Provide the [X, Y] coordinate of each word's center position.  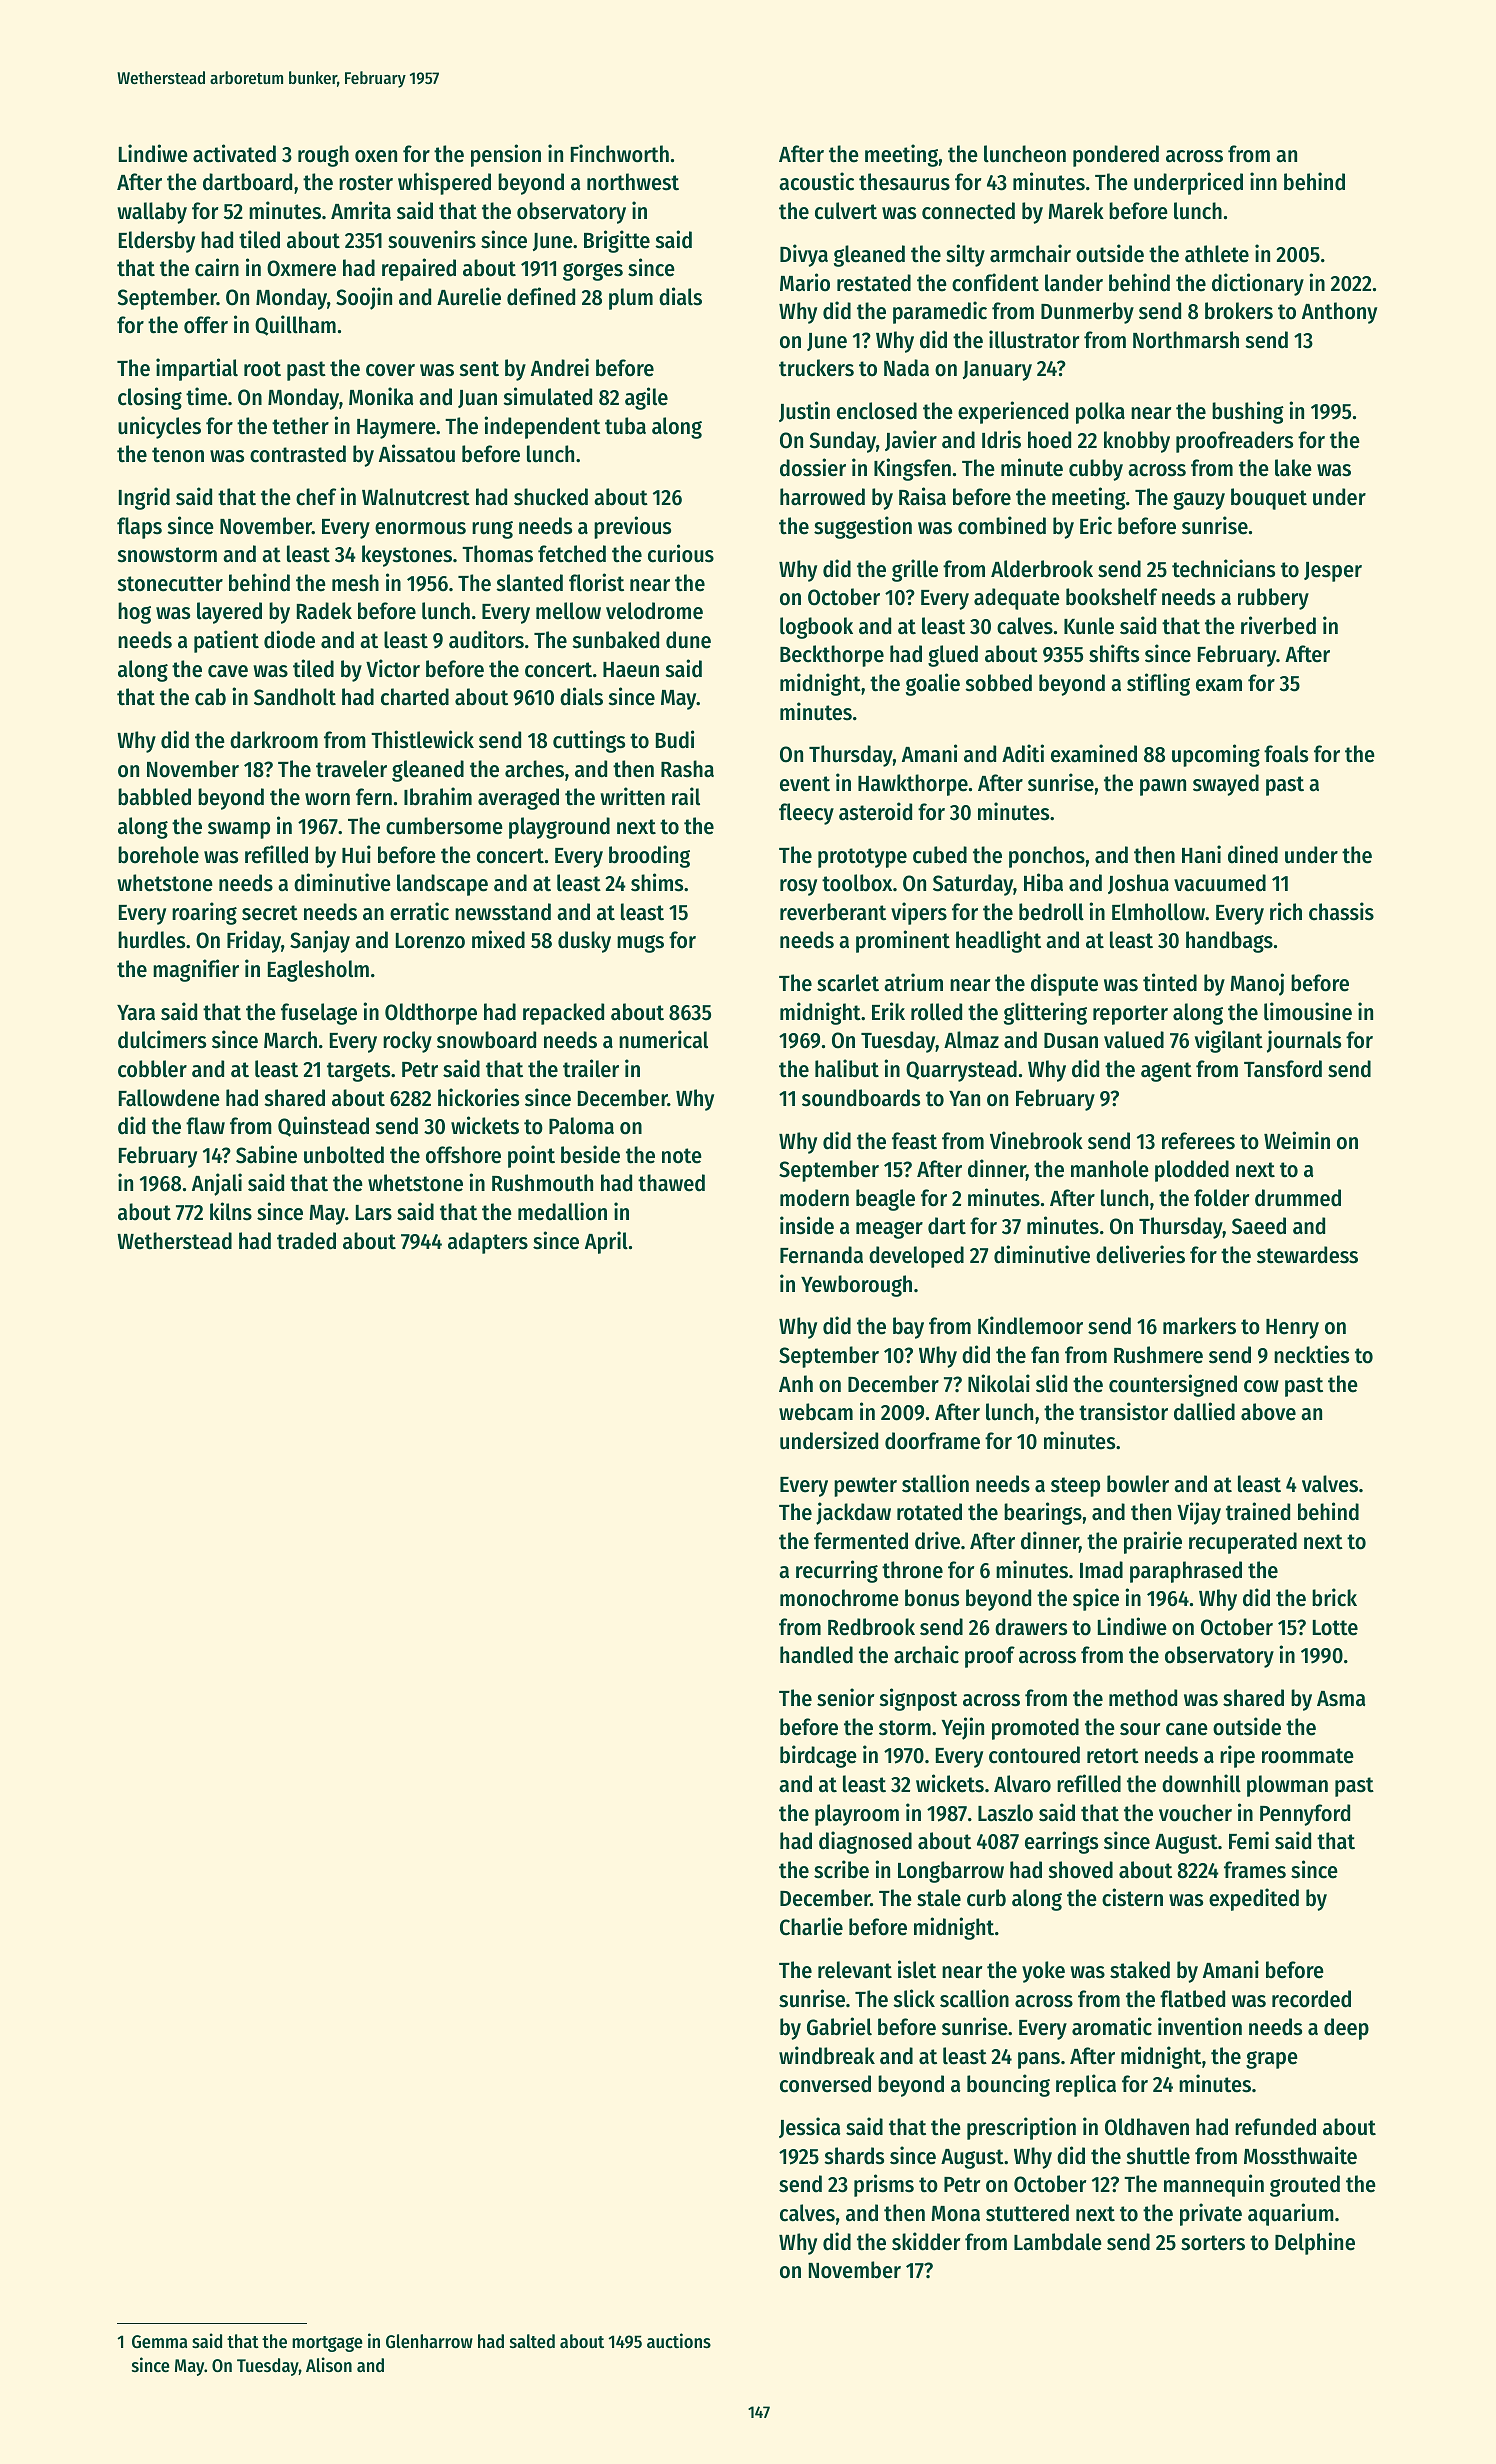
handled [816, 1655]
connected [968, 211]
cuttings [589, 741]
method [1143, 1698]
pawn [1163, 787]
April [606, 1242]
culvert [846, 211]
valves [1330, 1484]
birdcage [818, 1756]
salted [532, 2341]
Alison [329, 2364]
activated [234, 153]
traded [306, 1241]
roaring [204, 913]
